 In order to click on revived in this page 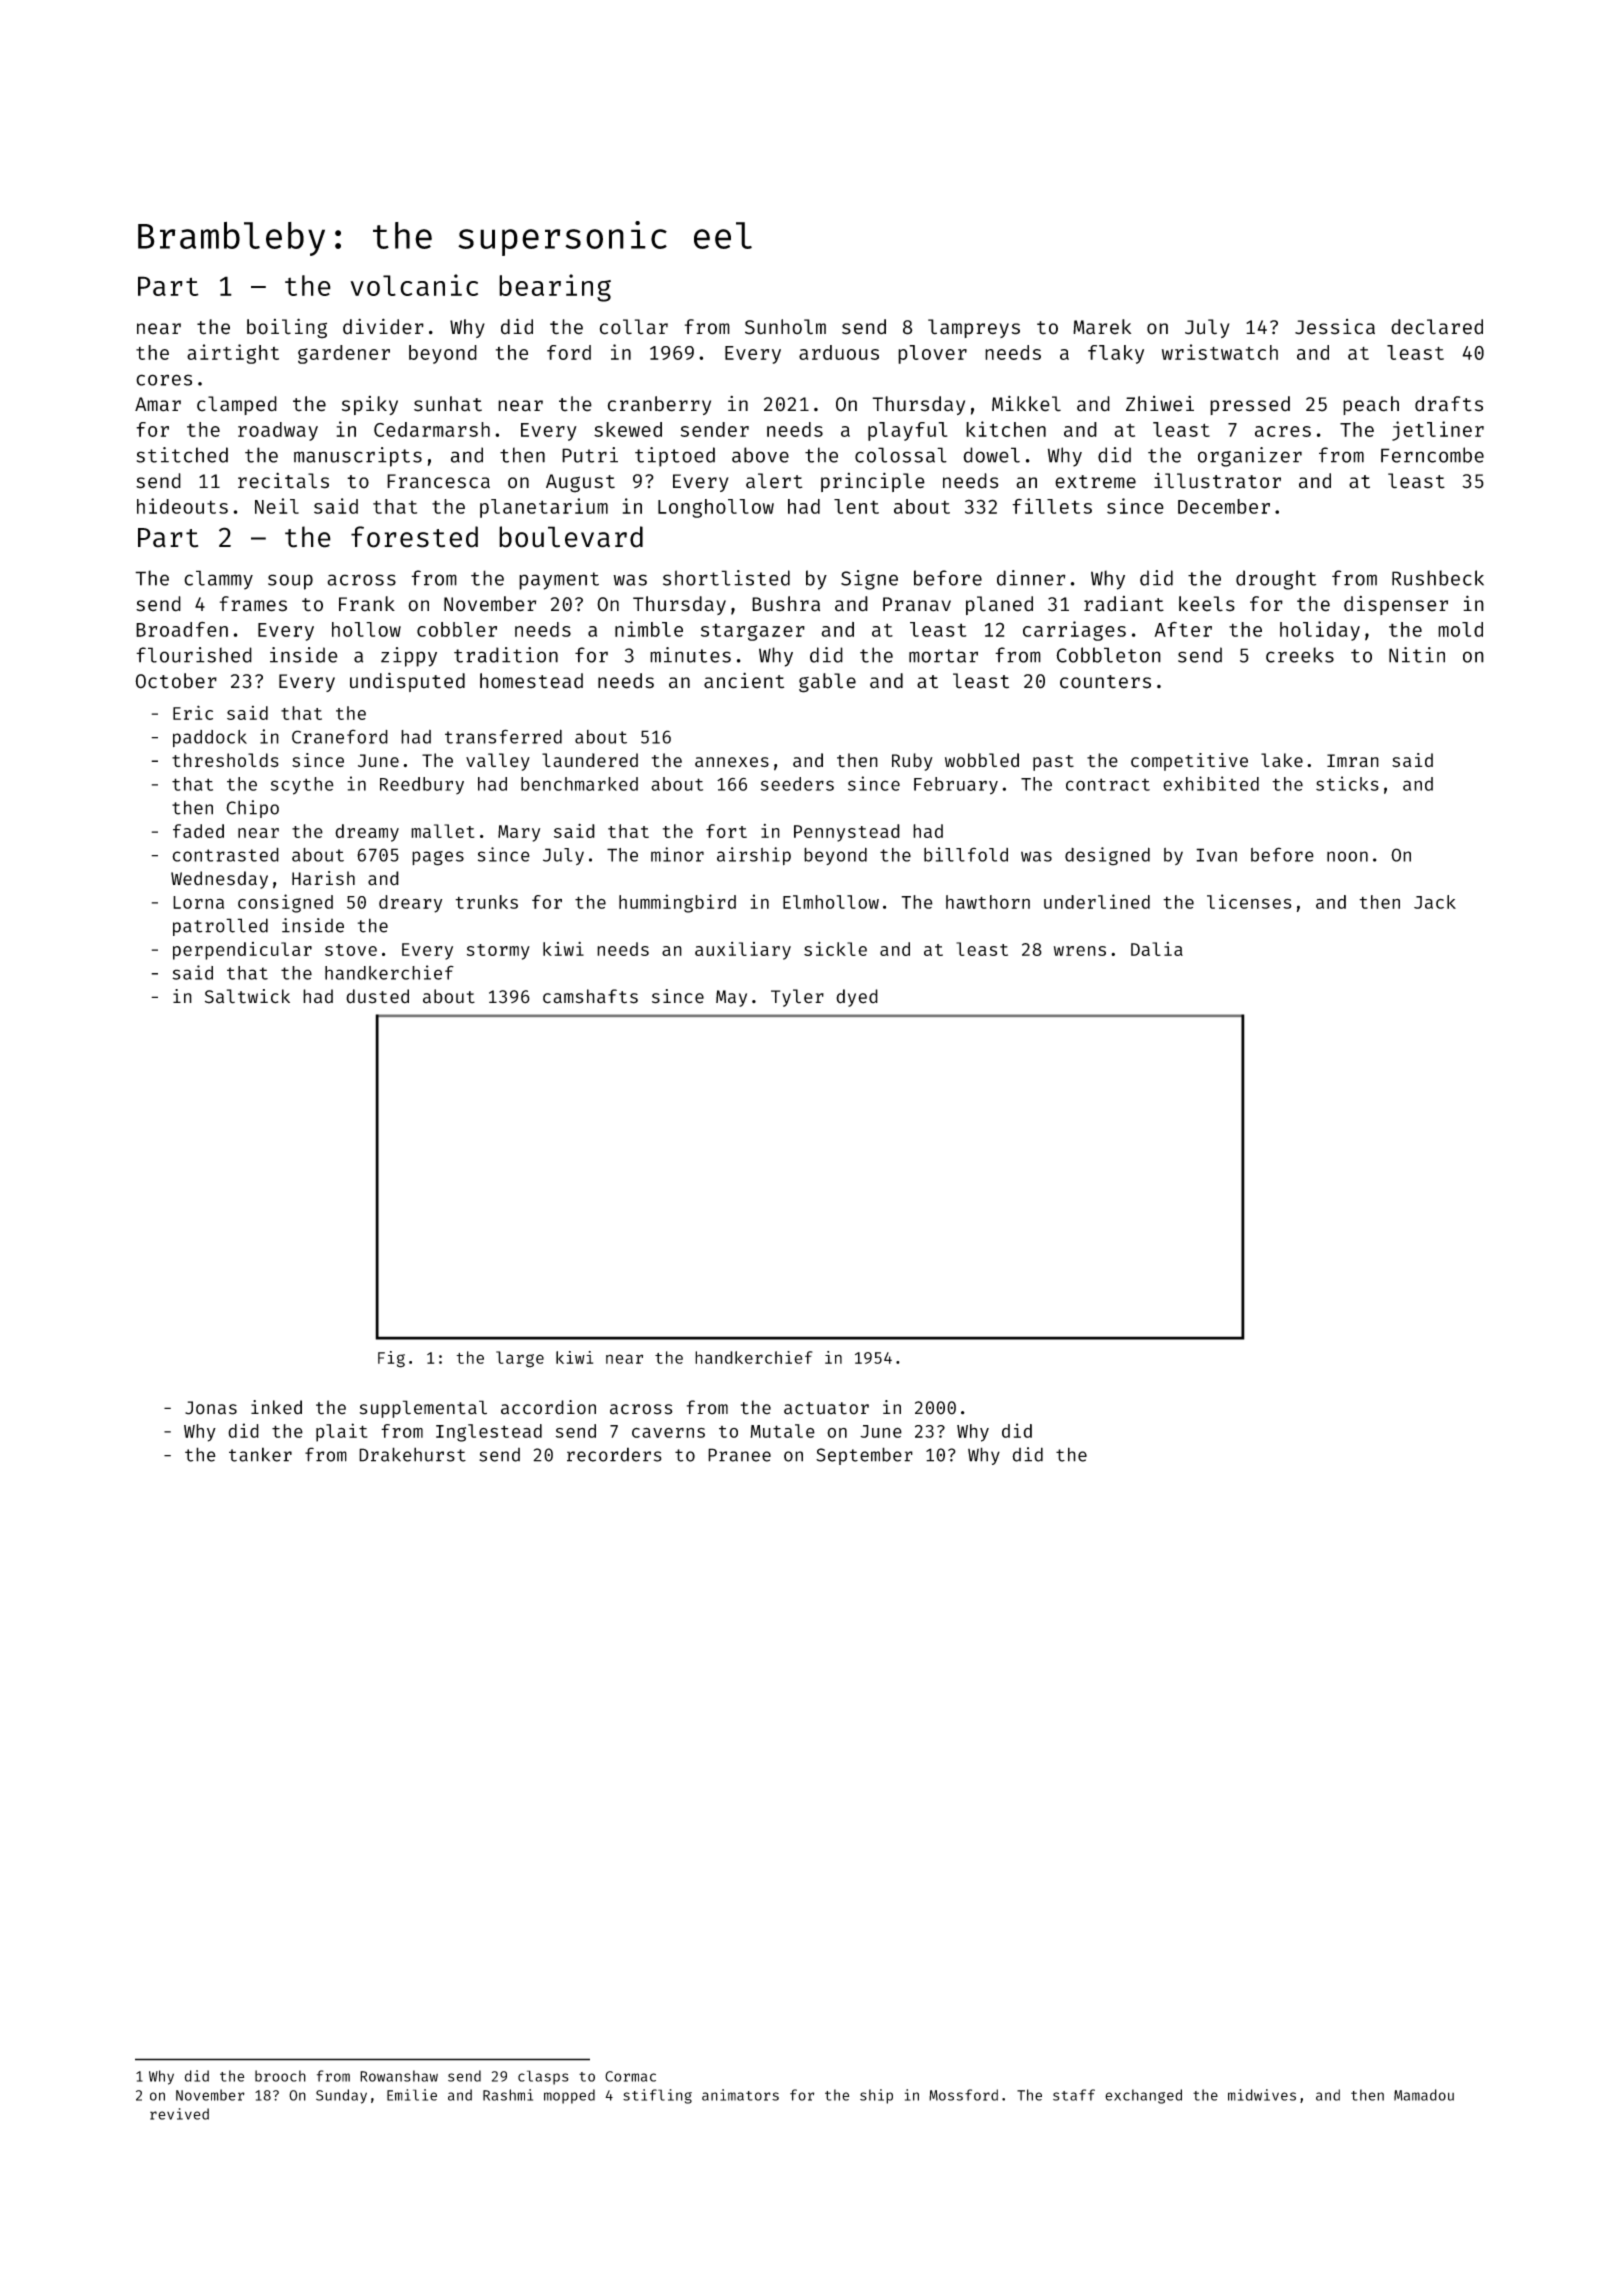, I will do `click(179, 2114)`.
